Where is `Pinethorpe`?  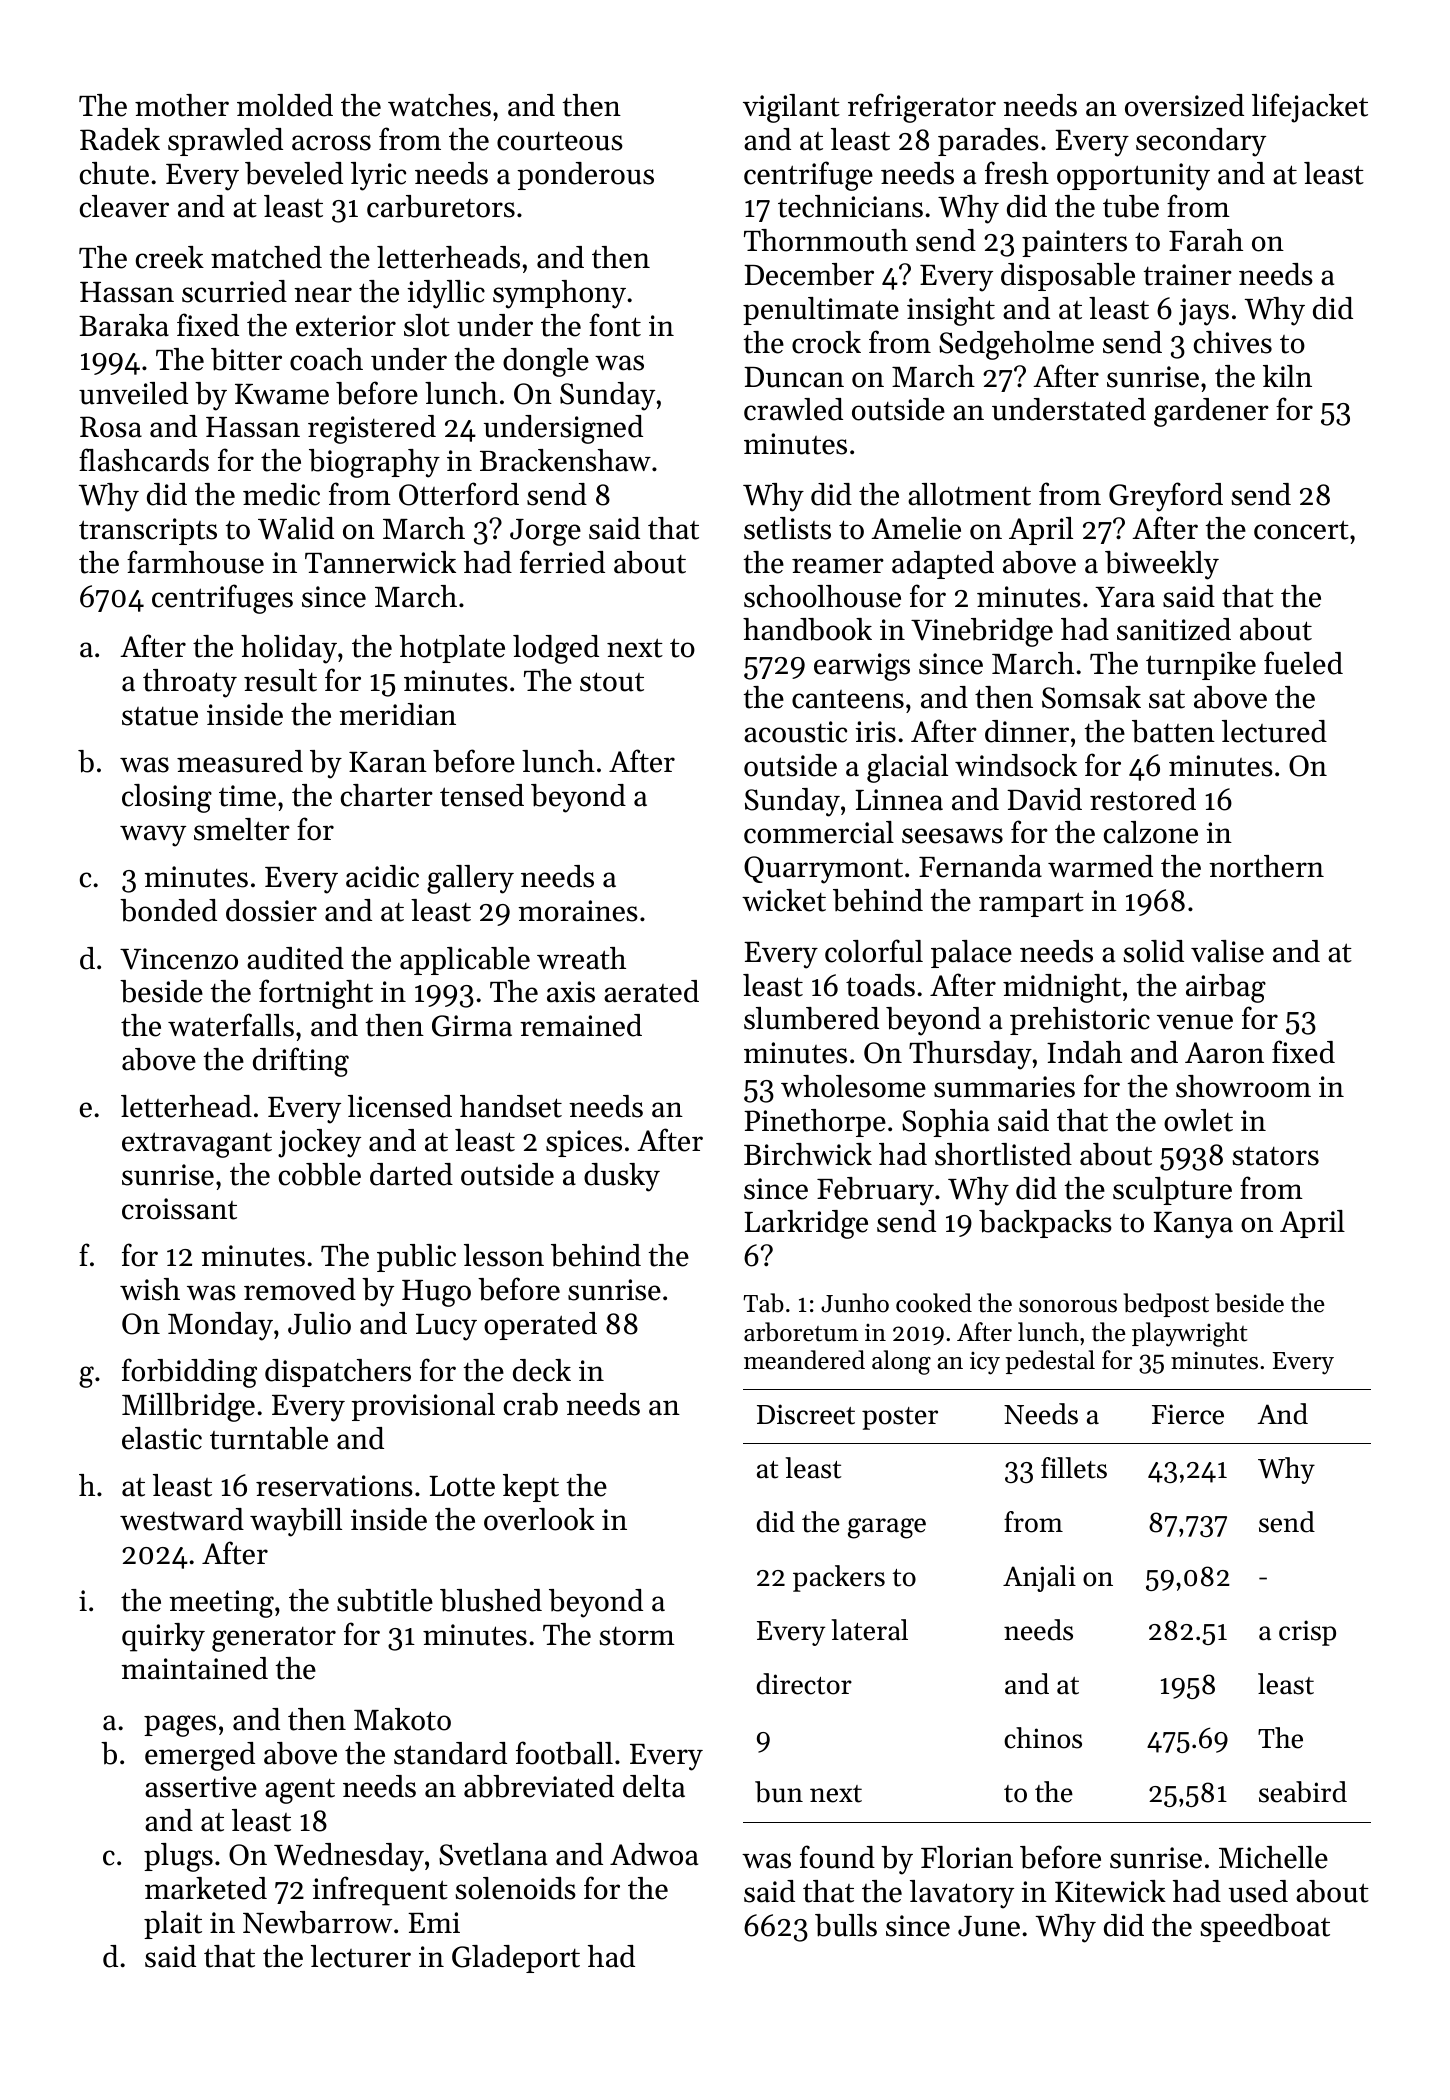 Pinethorpe is located at coordinates (815, 1123).
